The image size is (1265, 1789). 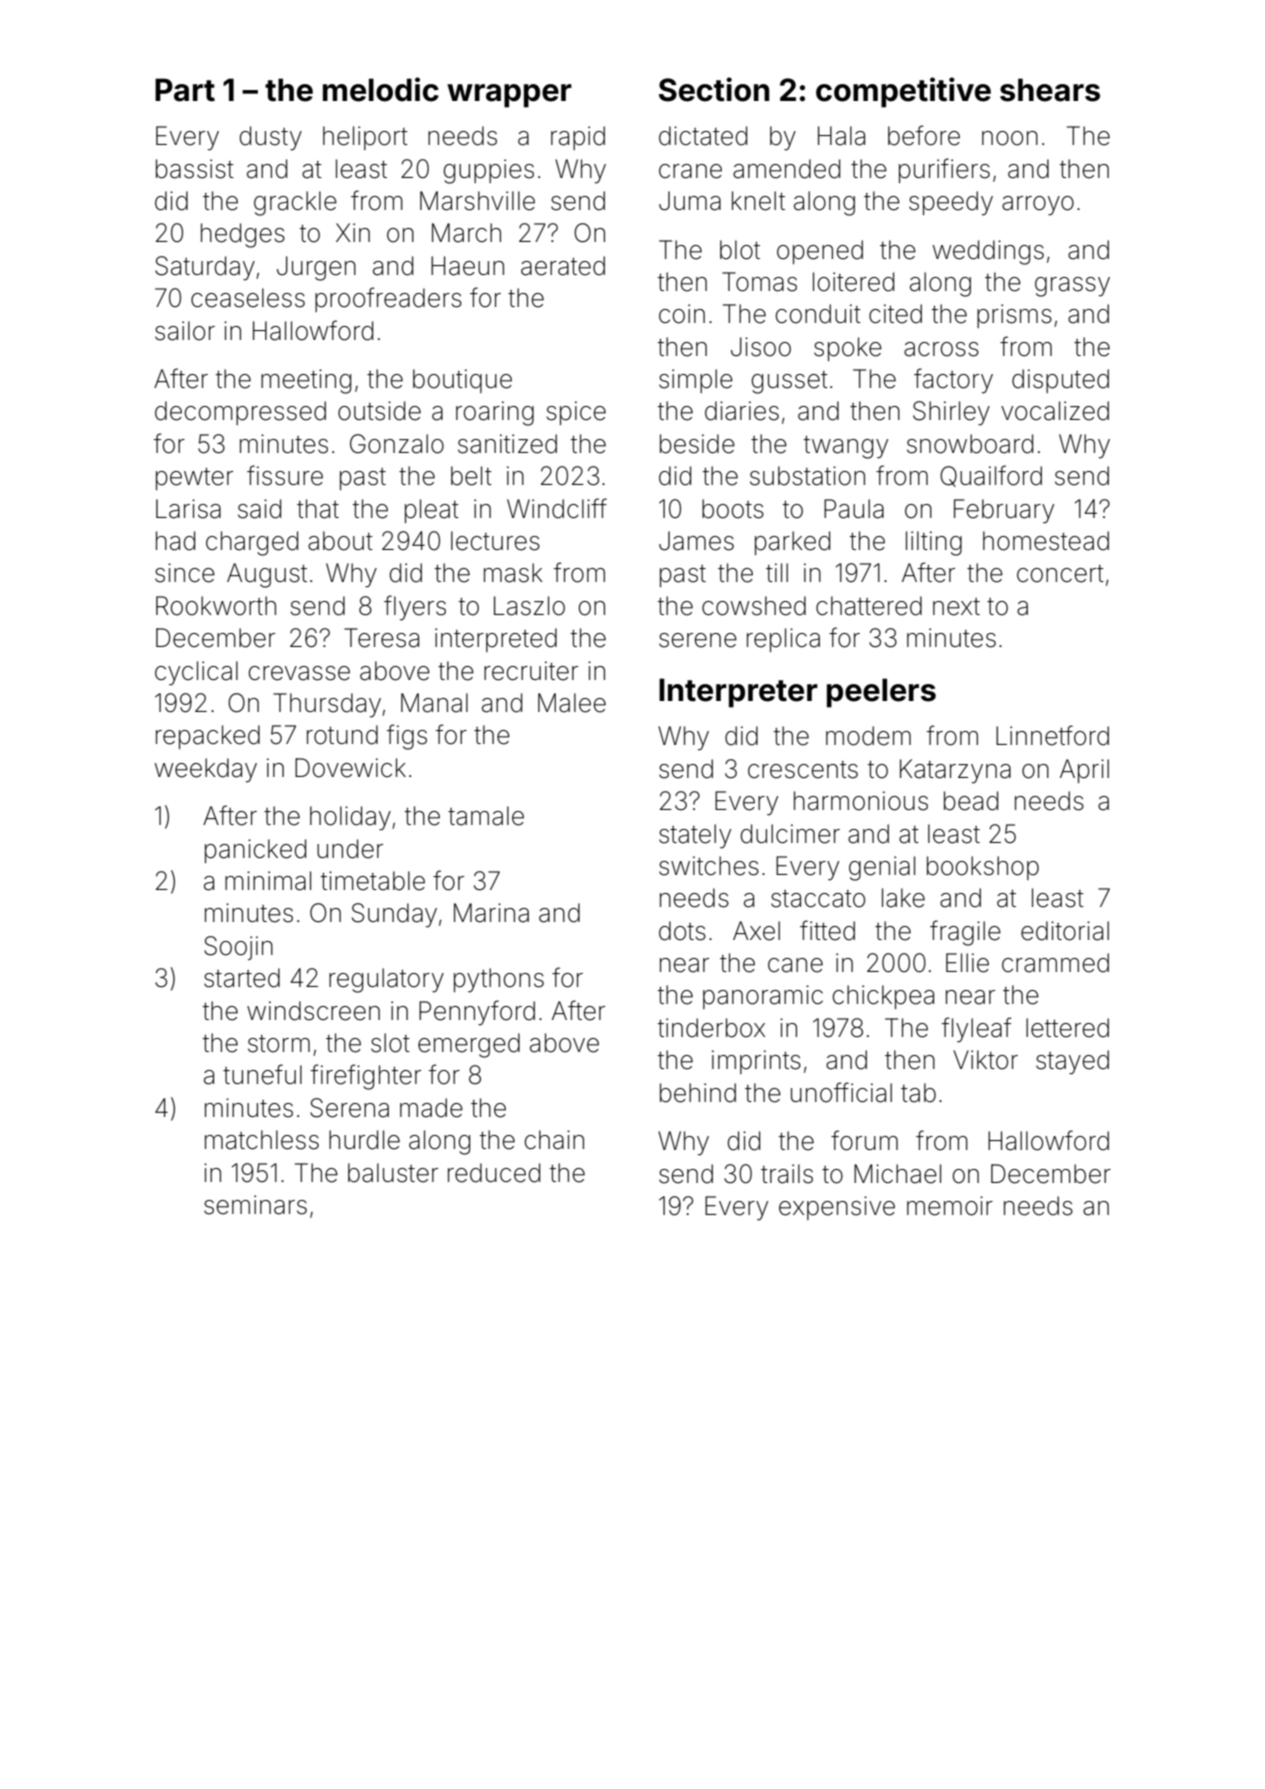 What do you see at coordinates (698, 1093) in the screenshot?
I see `behind` at bounding box center [698, 1093].
